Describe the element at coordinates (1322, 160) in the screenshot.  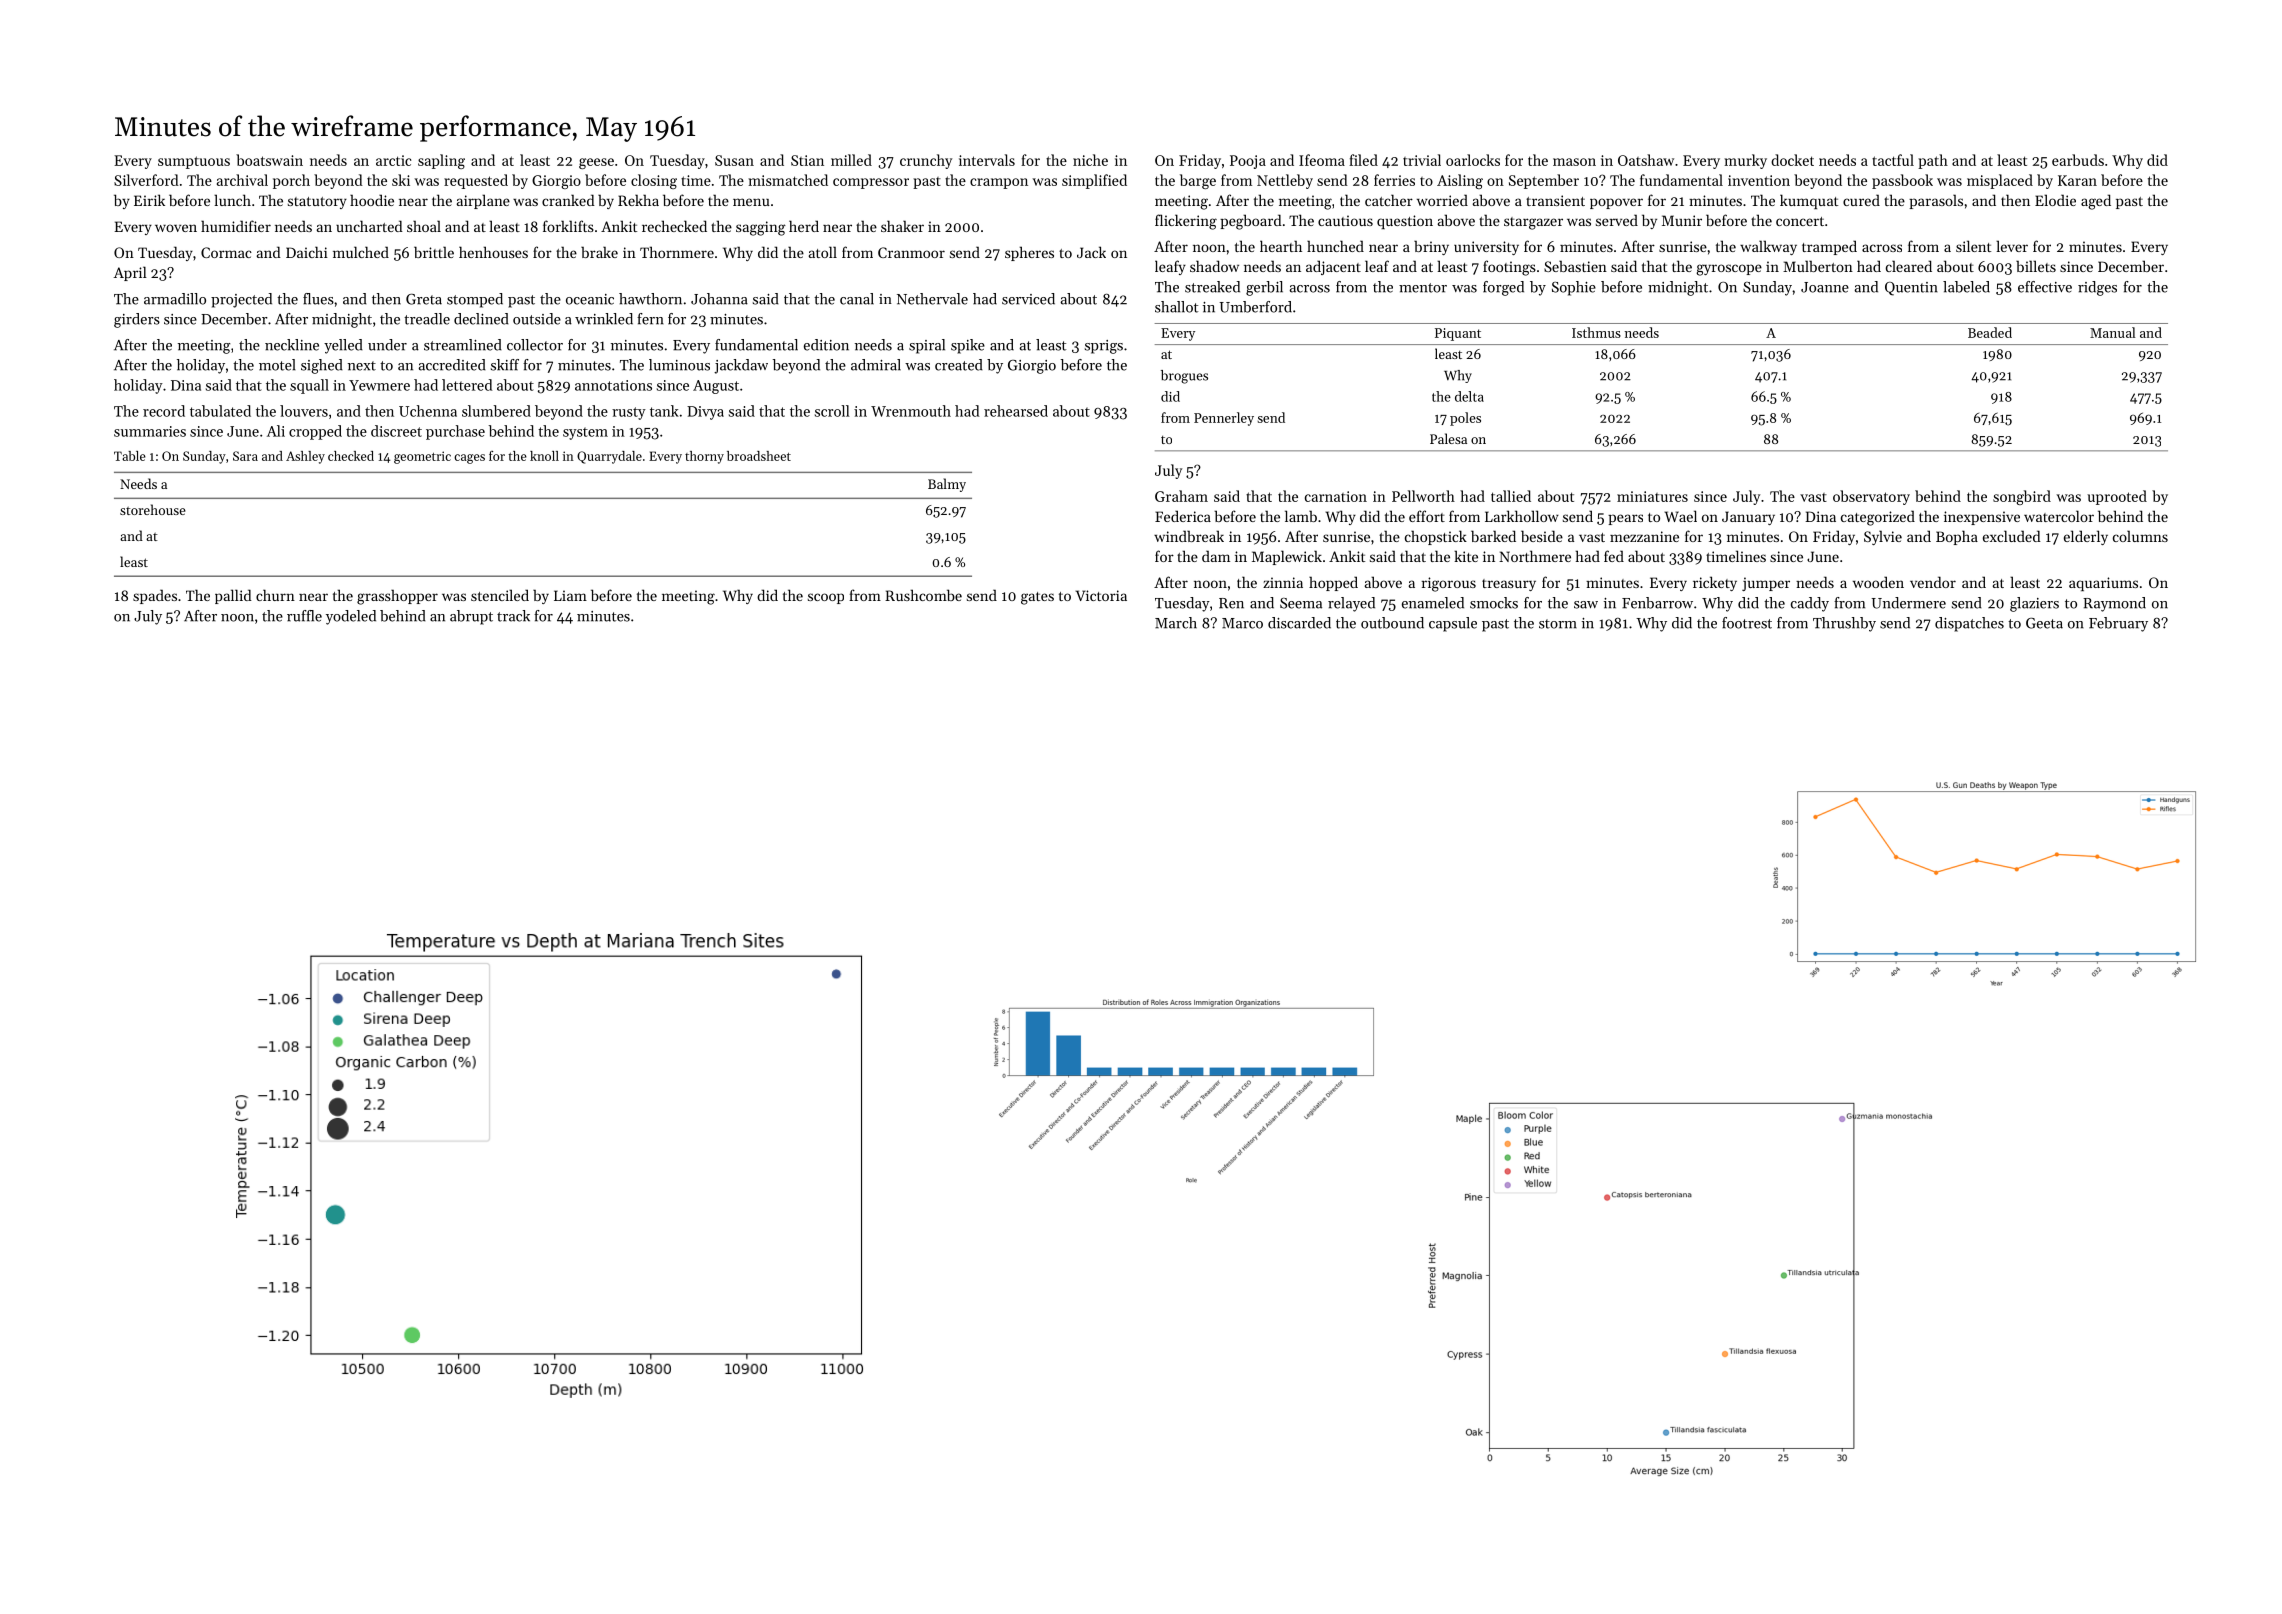
I see `Ifeoma` at that location.
